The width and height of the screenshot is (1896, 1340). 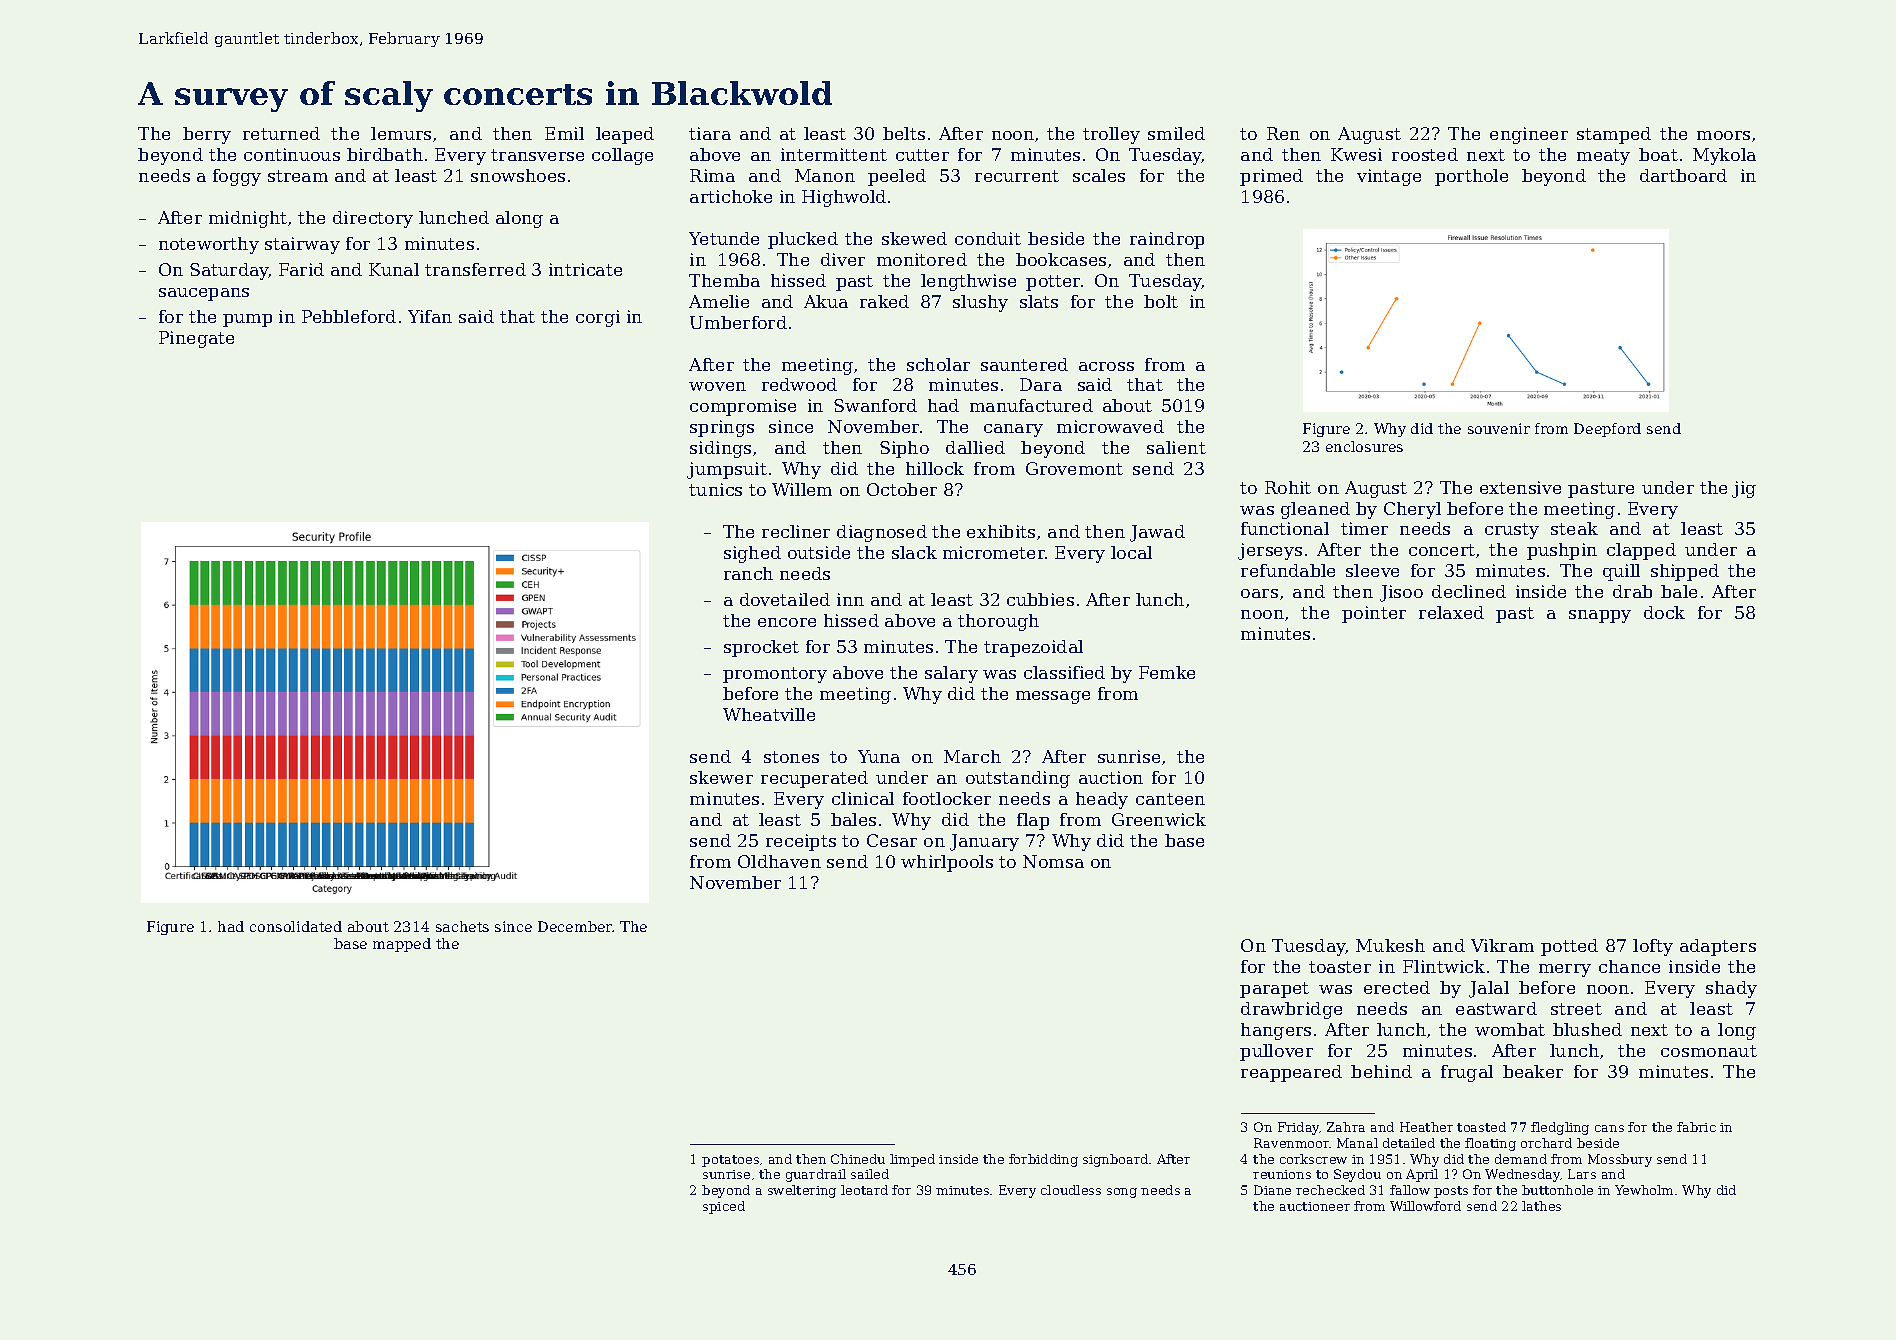 I want to click on returned, so click(x=281, y=133).
